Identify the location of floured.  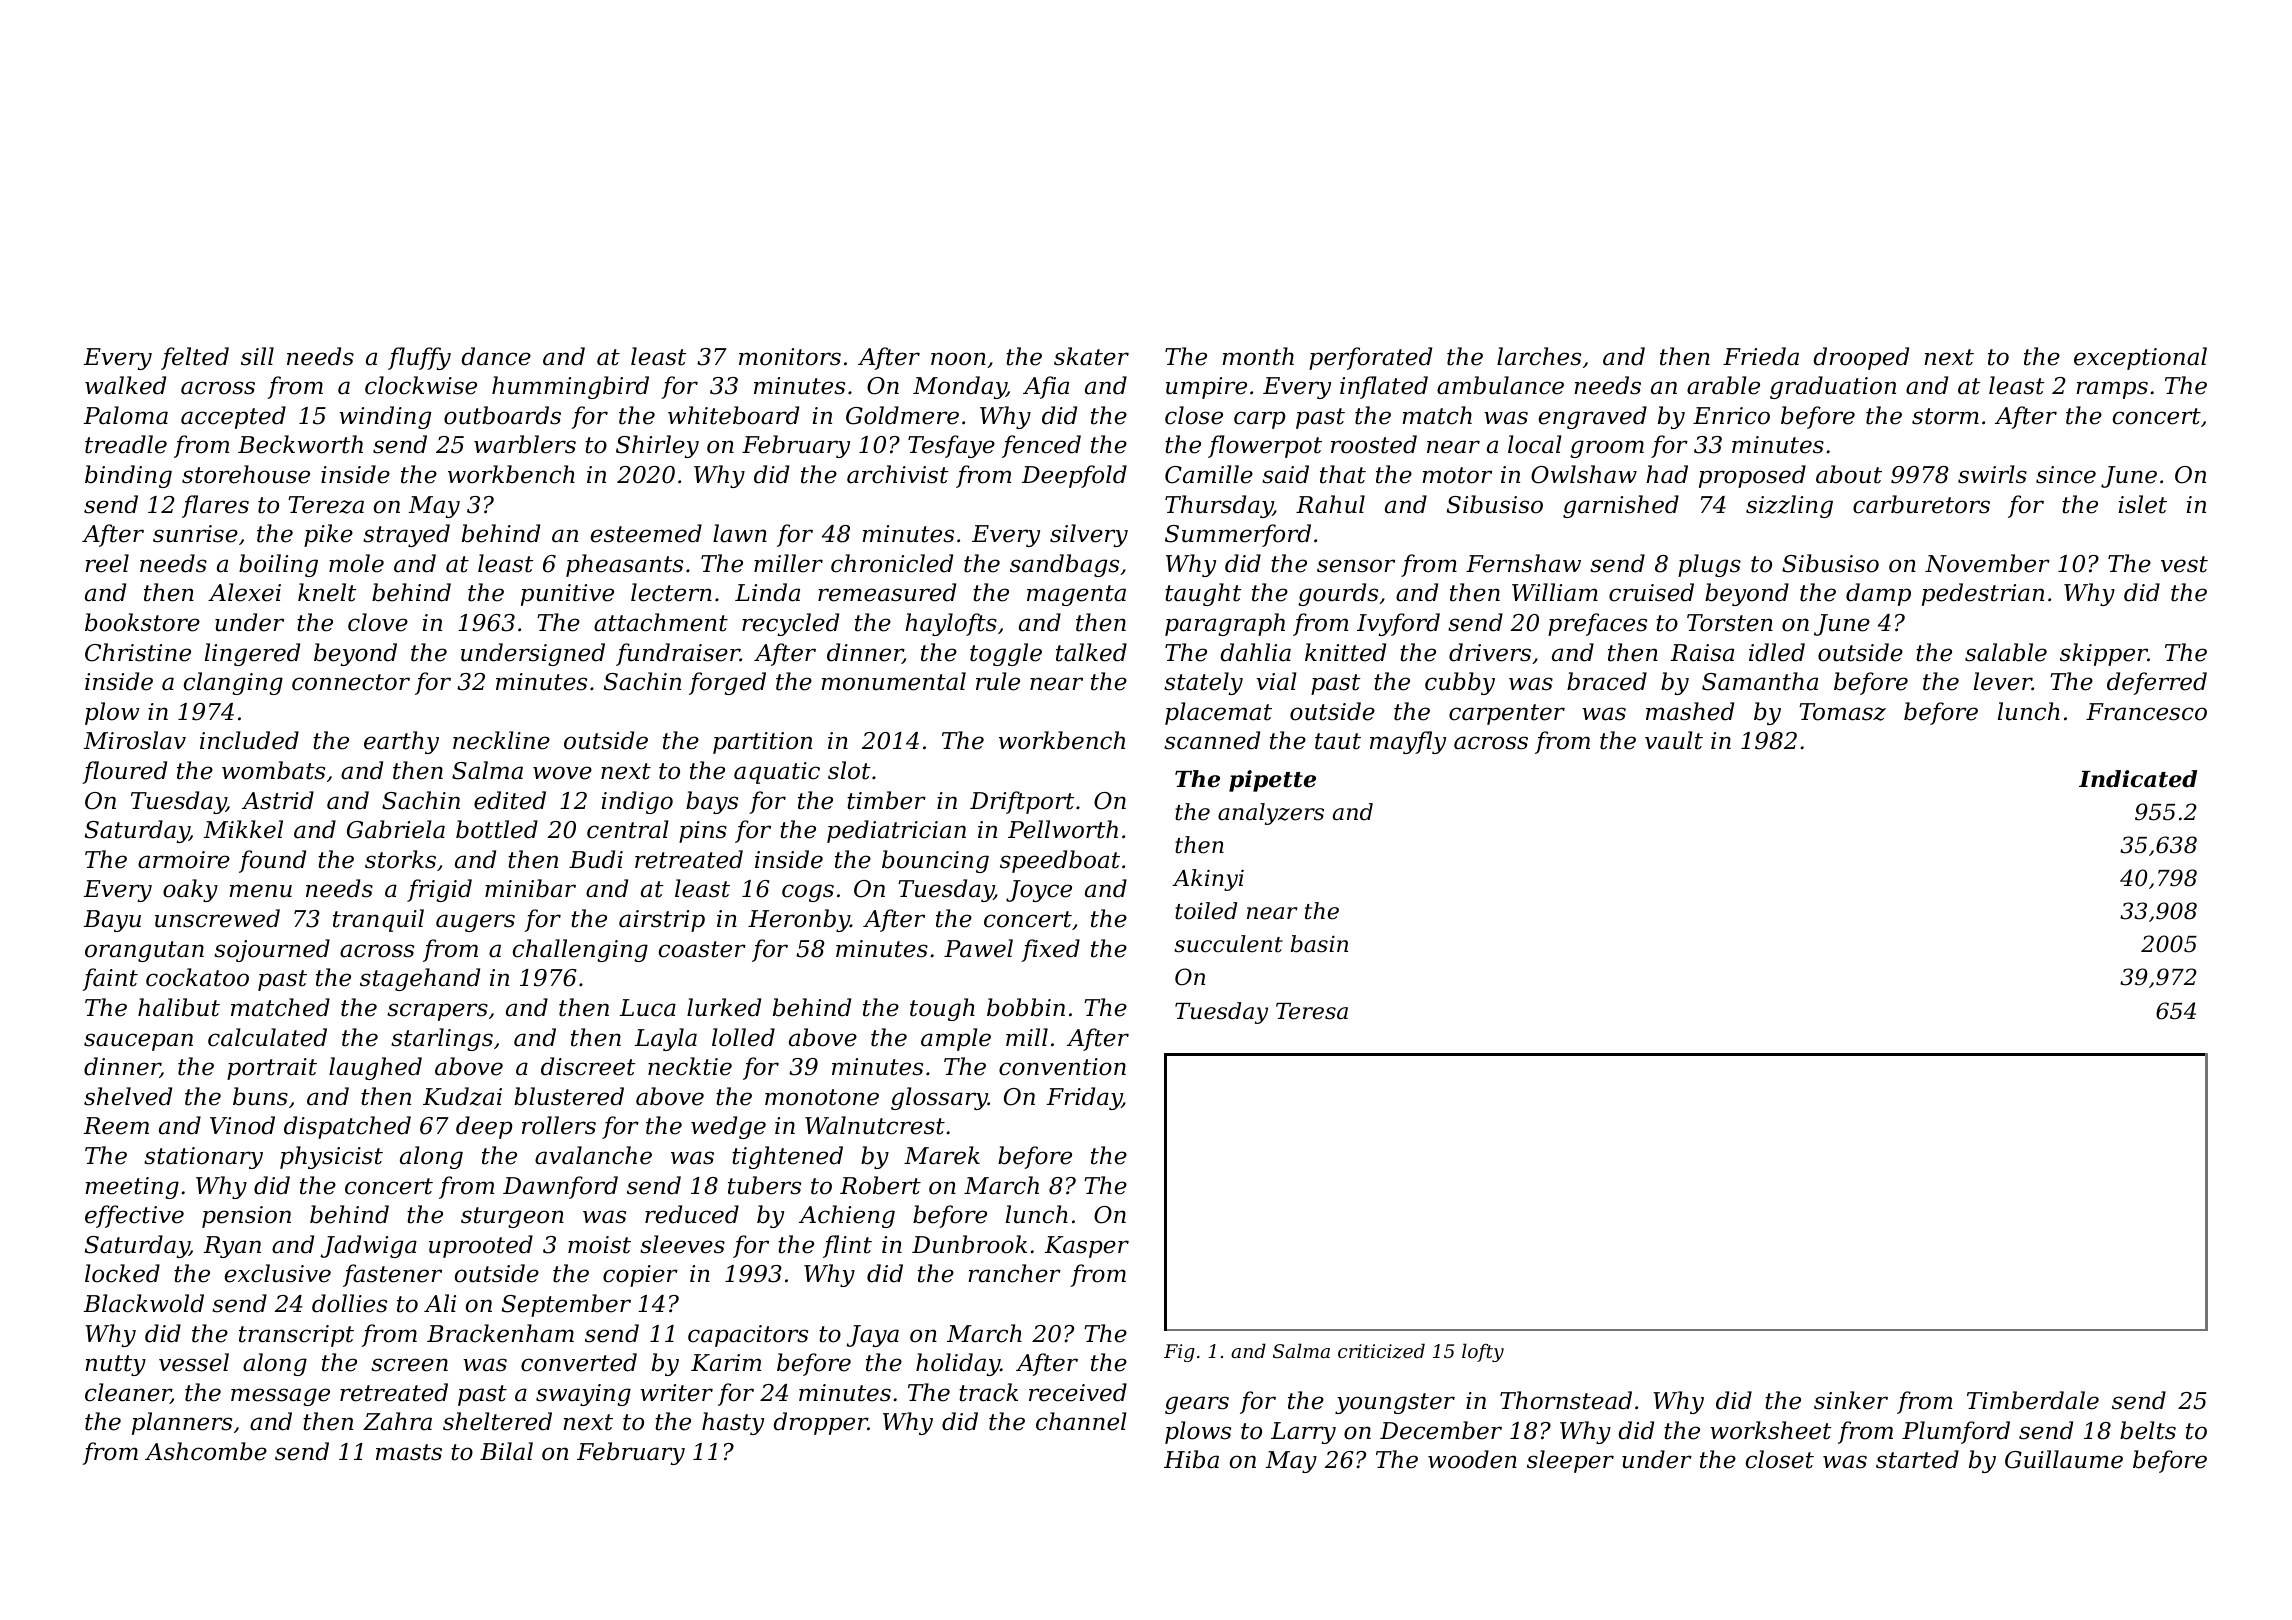
(124, 772).
